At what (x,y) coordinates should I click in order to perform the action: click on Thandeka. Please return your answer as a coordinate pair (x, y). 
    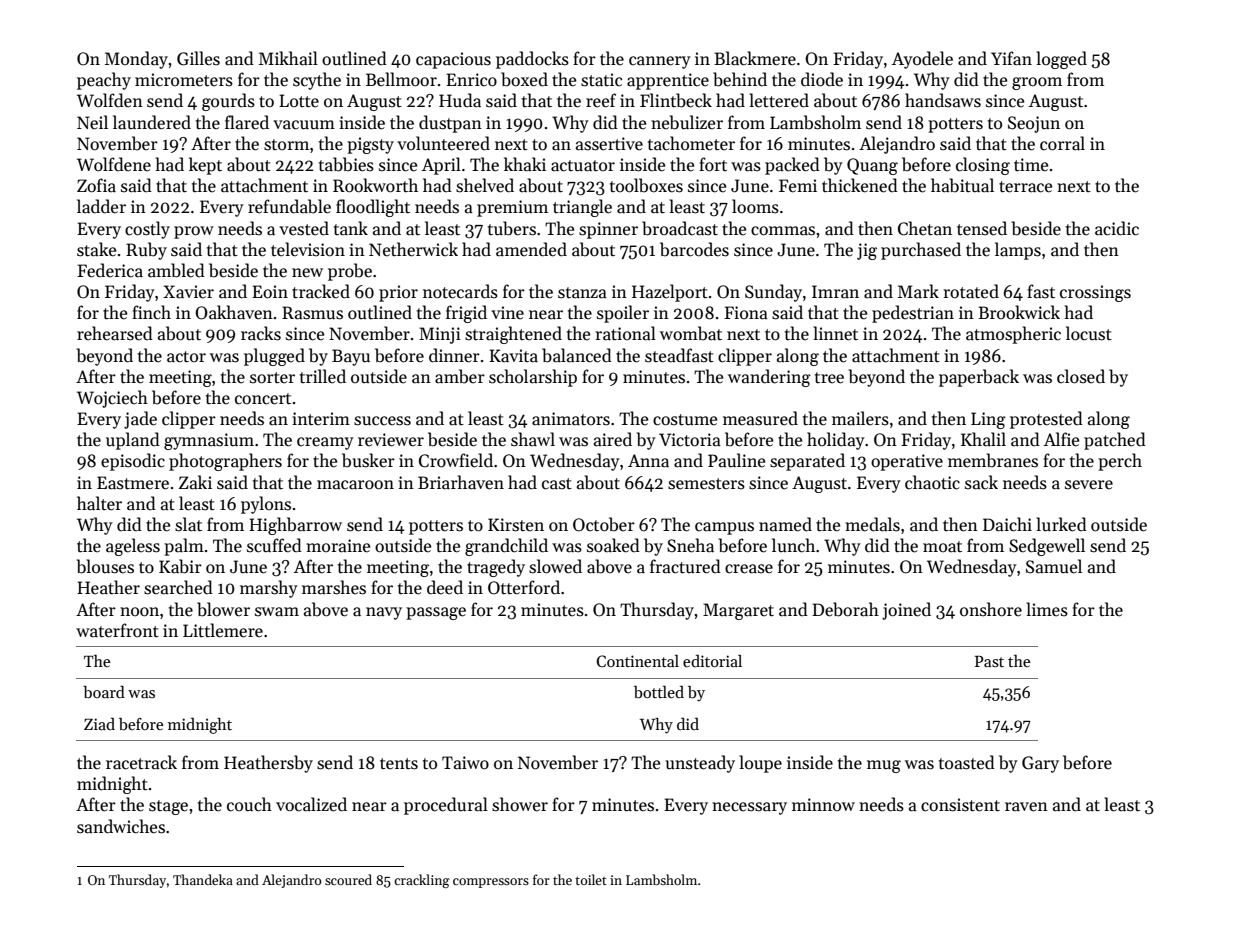
    Looking at the image, I should click on (203, 879).
